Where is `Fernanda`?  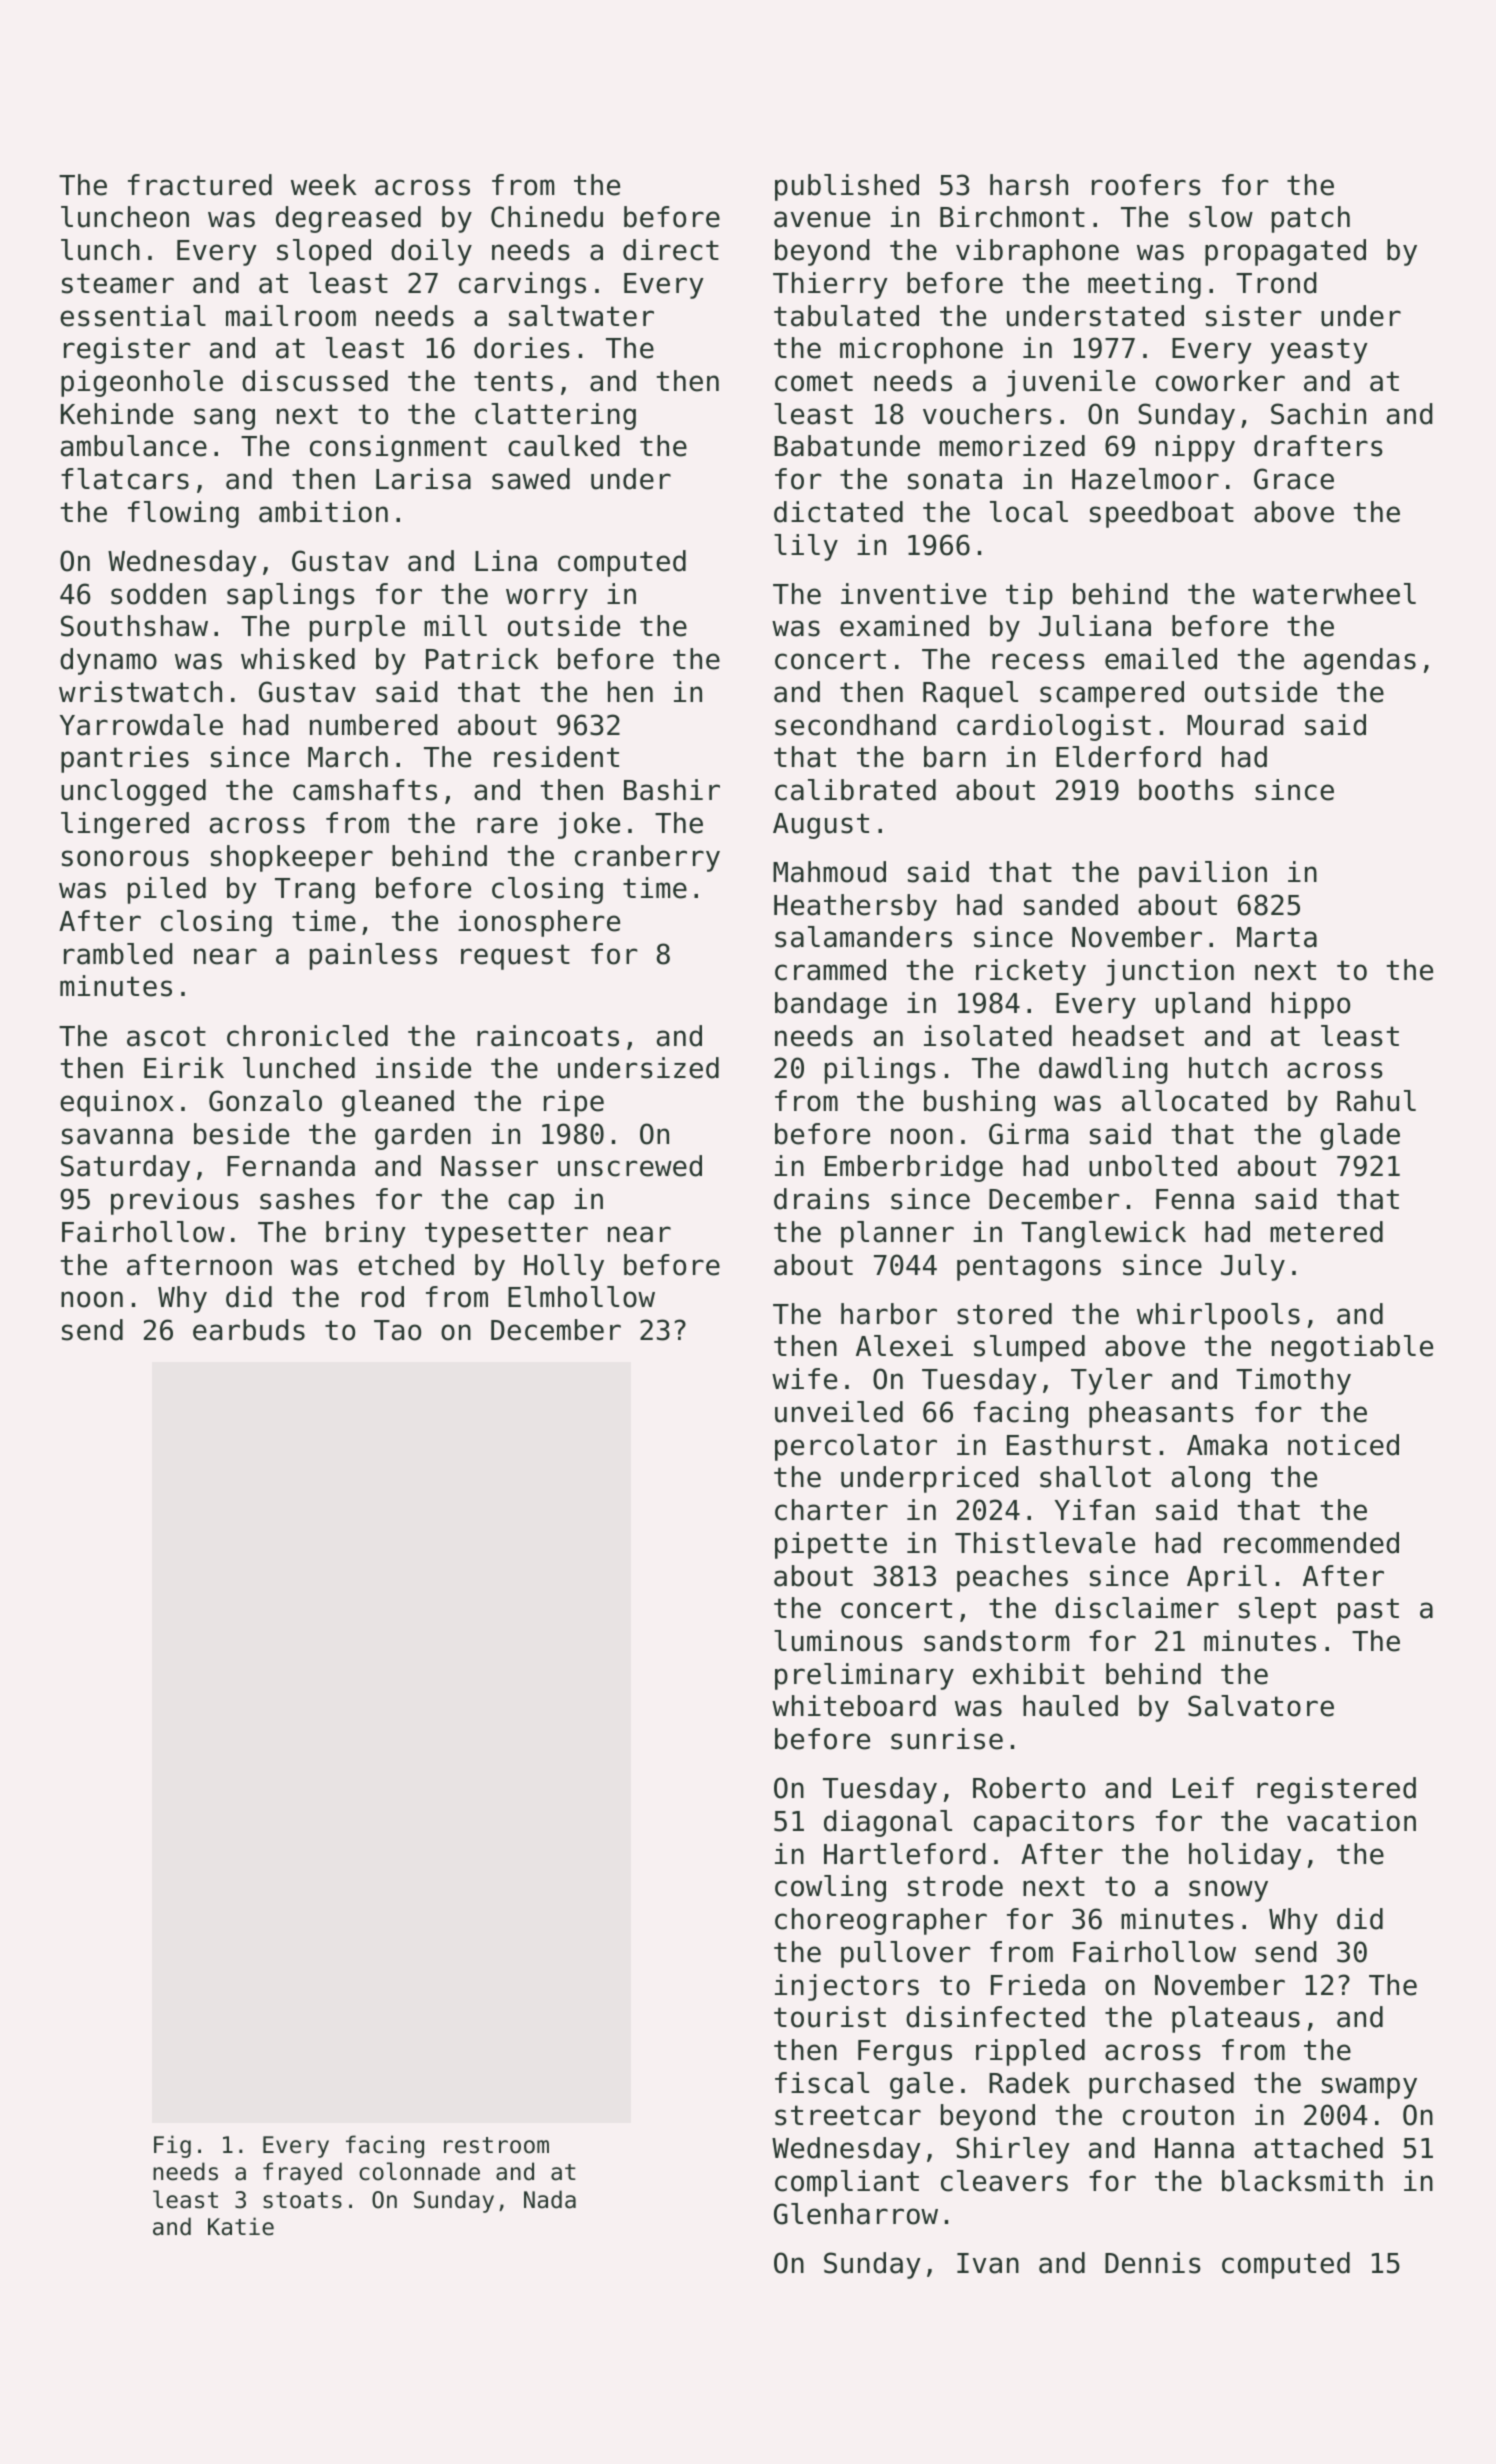 Fernanda is located at coordinates (291, 1166).
